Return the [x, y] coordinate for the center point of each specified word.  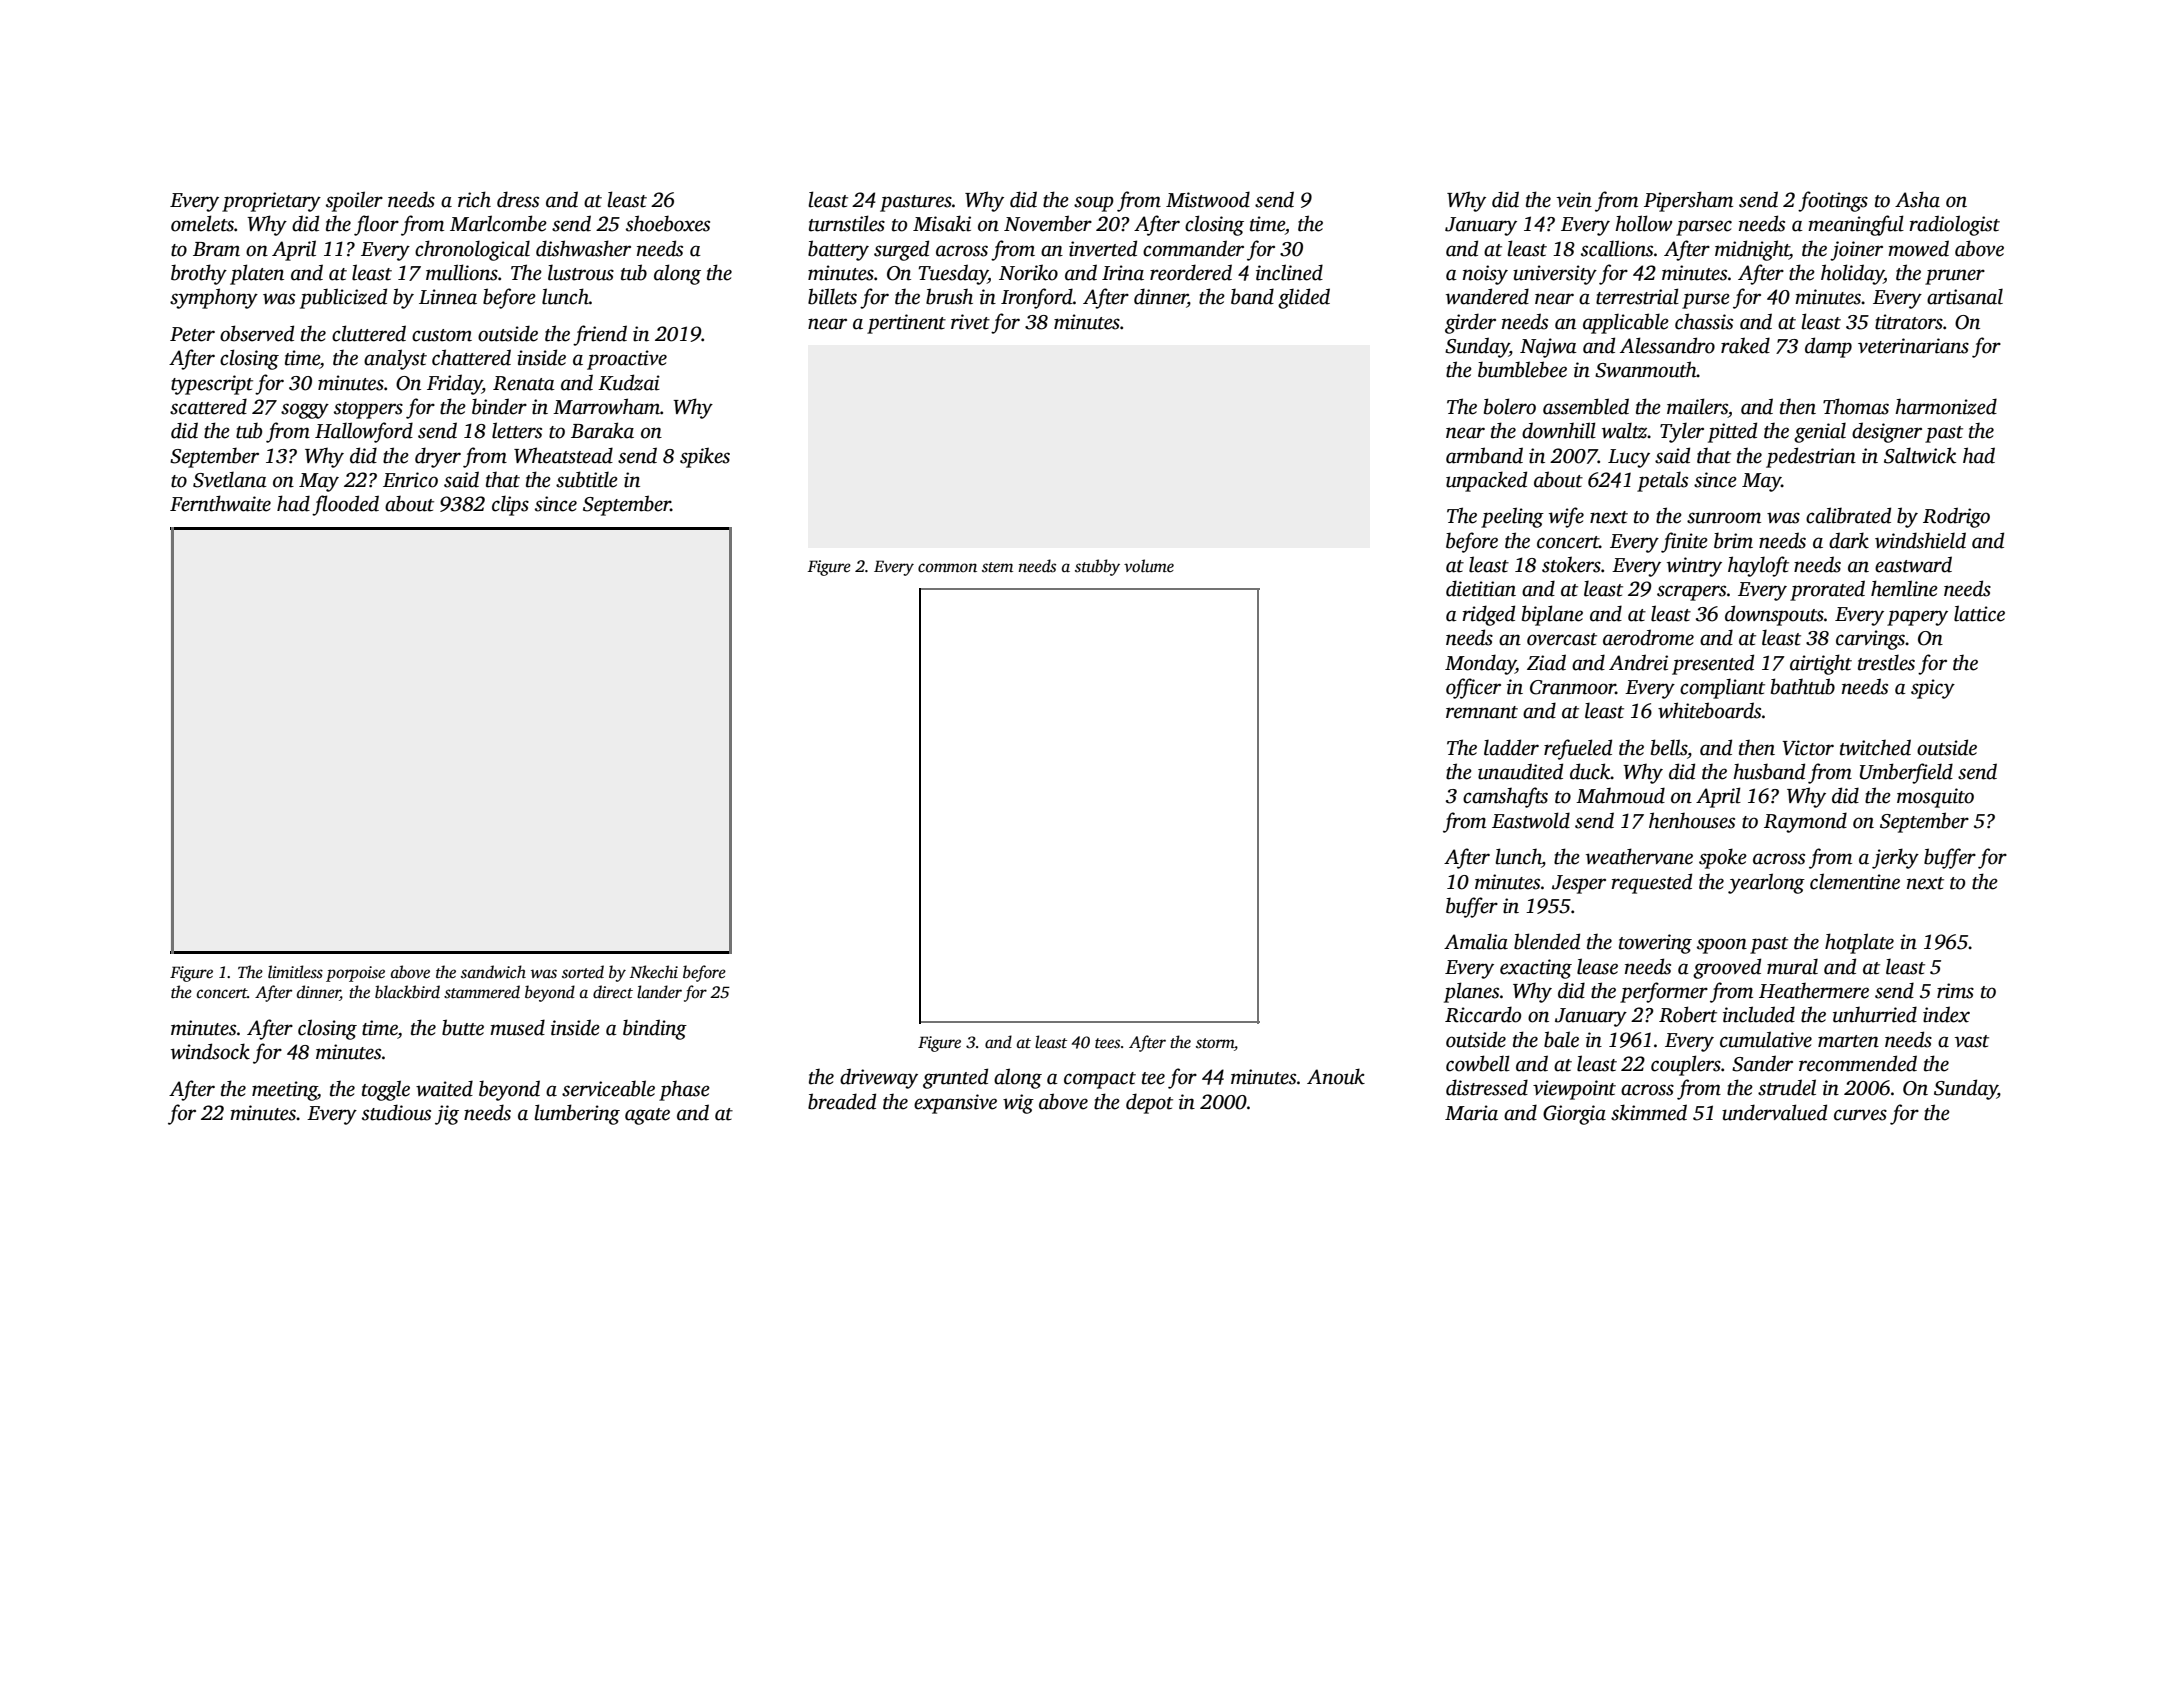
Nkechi [654, 972]
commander [1193, 248]
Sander [1762, 1063]
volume [1149, 566]
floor [376, 225]
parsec [1704, 228]
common [947, 567]
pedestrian [1811, 457]
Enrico [410, 480]
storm [1215, 1043]
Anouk [1336, 1076]
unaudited [1520, 771]
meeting [284, 1091]
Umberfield [1906, 773]
